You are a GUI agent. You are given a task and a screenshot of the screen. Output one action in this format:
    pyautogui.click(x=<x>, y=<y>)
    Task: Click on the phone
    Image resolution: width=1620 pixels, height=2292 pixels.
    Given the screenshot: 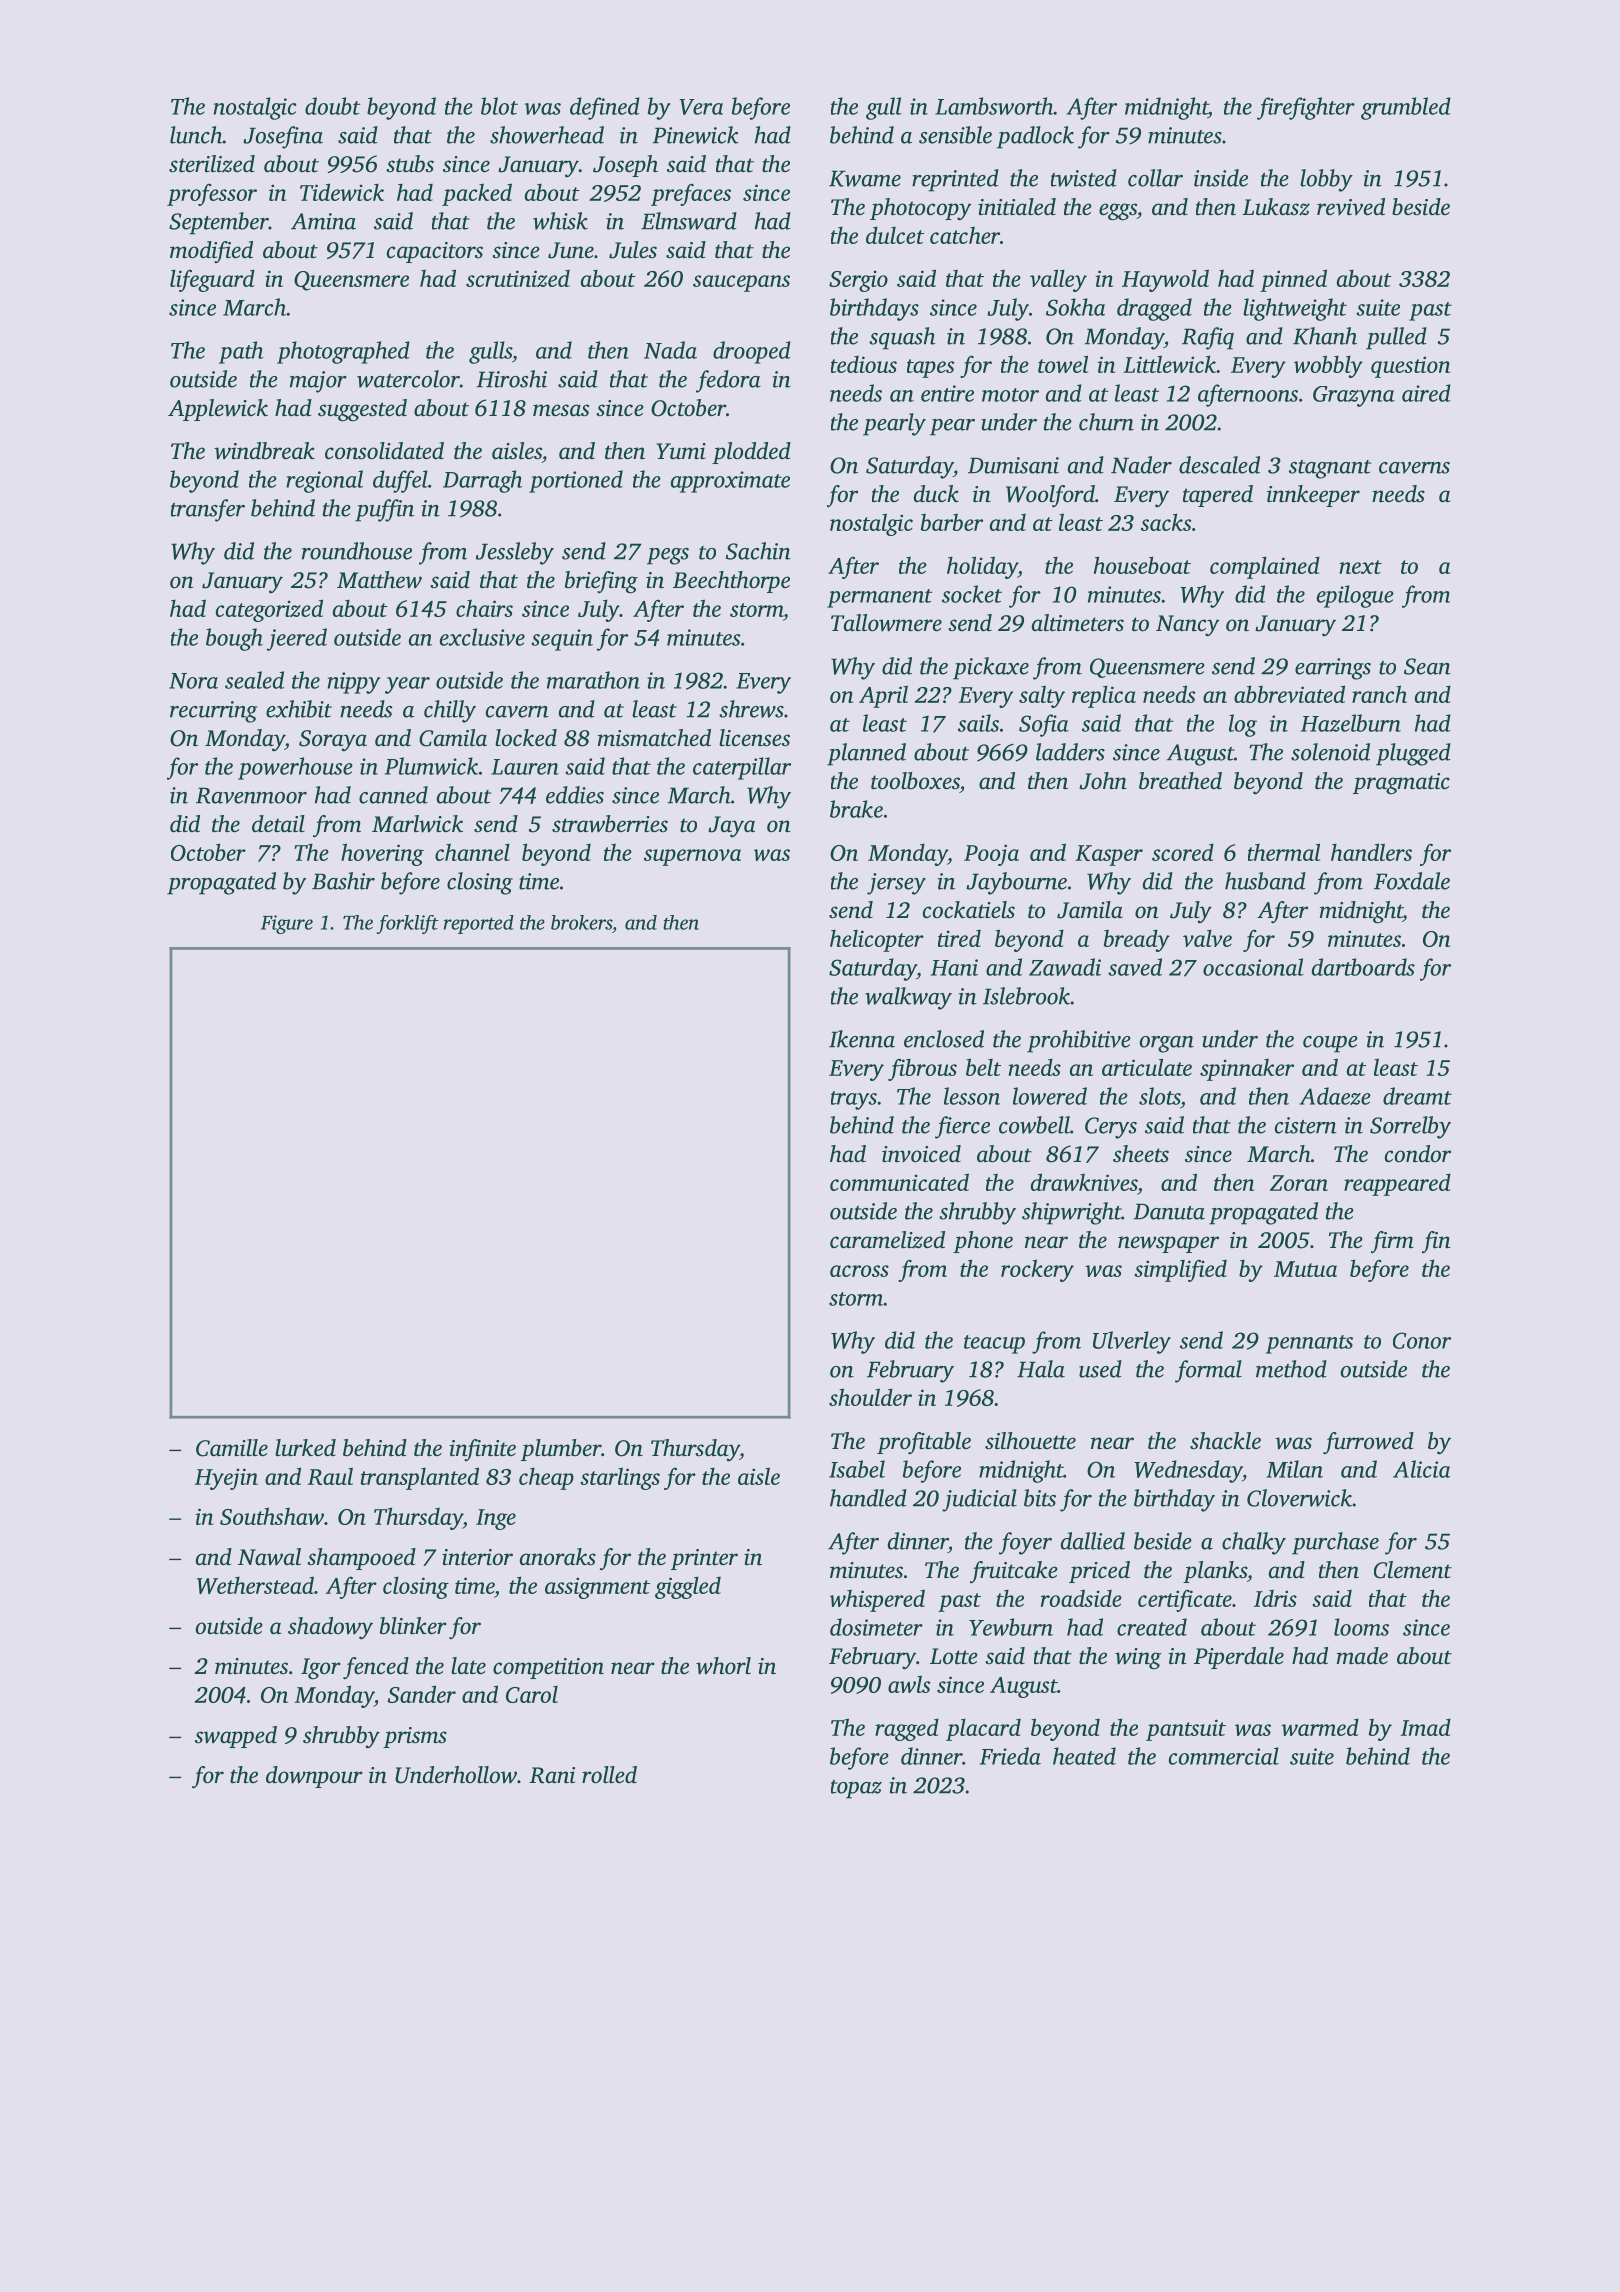 What is the action you would take?
    pyautogui.click(x=983, y=1242)
